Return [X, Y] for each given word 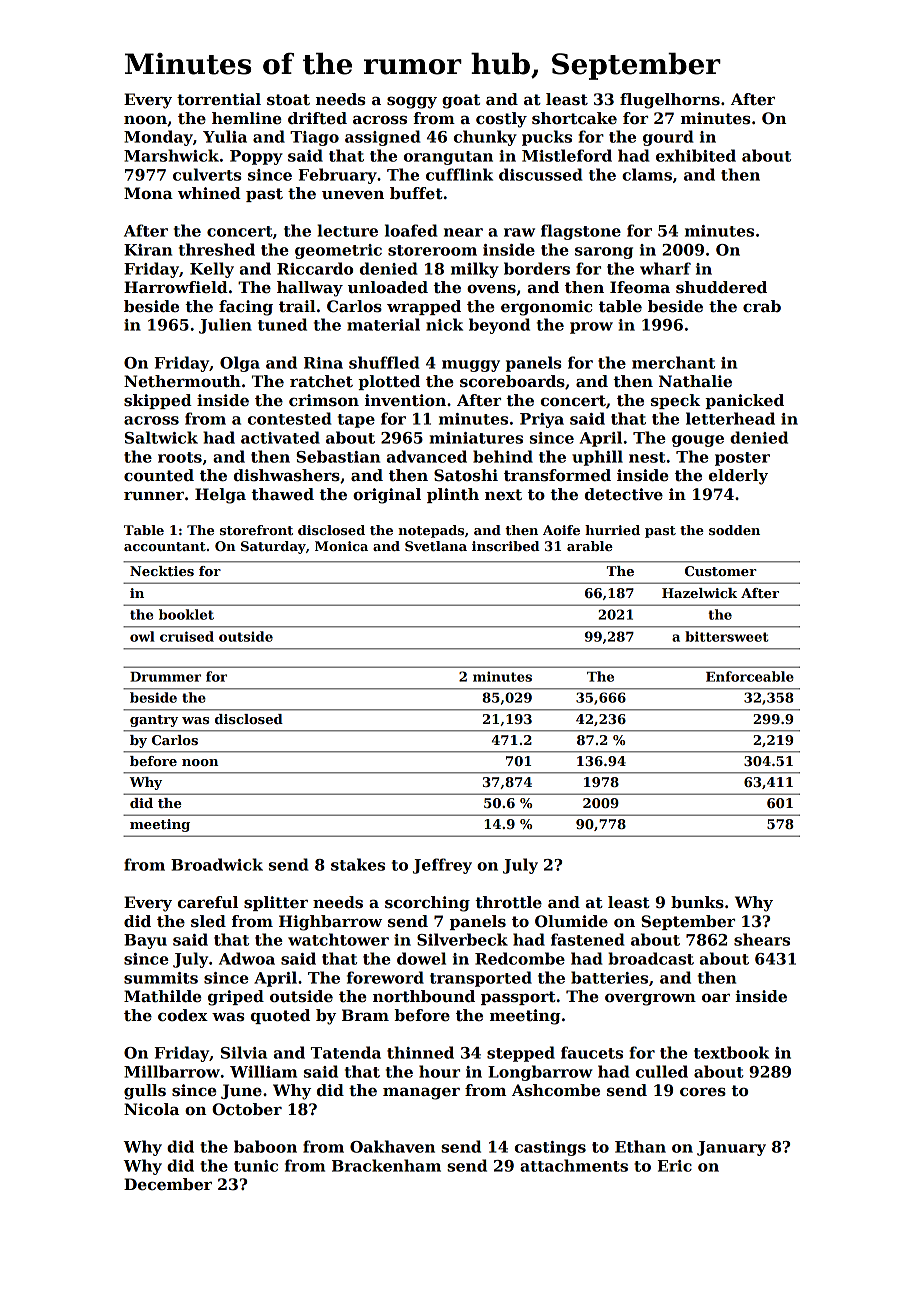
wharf [665, 268]
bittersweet [726, 636]
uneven [353, 195]
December [168, 1184]
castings [550, 1148]
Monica [341, 546]
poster [742, 459]
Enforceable [750, 676]
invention [405, 400]
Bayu [145, 941]
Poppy [256, 157]
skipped [158, 401]
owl [142, 636]
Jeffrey [442, 866]
